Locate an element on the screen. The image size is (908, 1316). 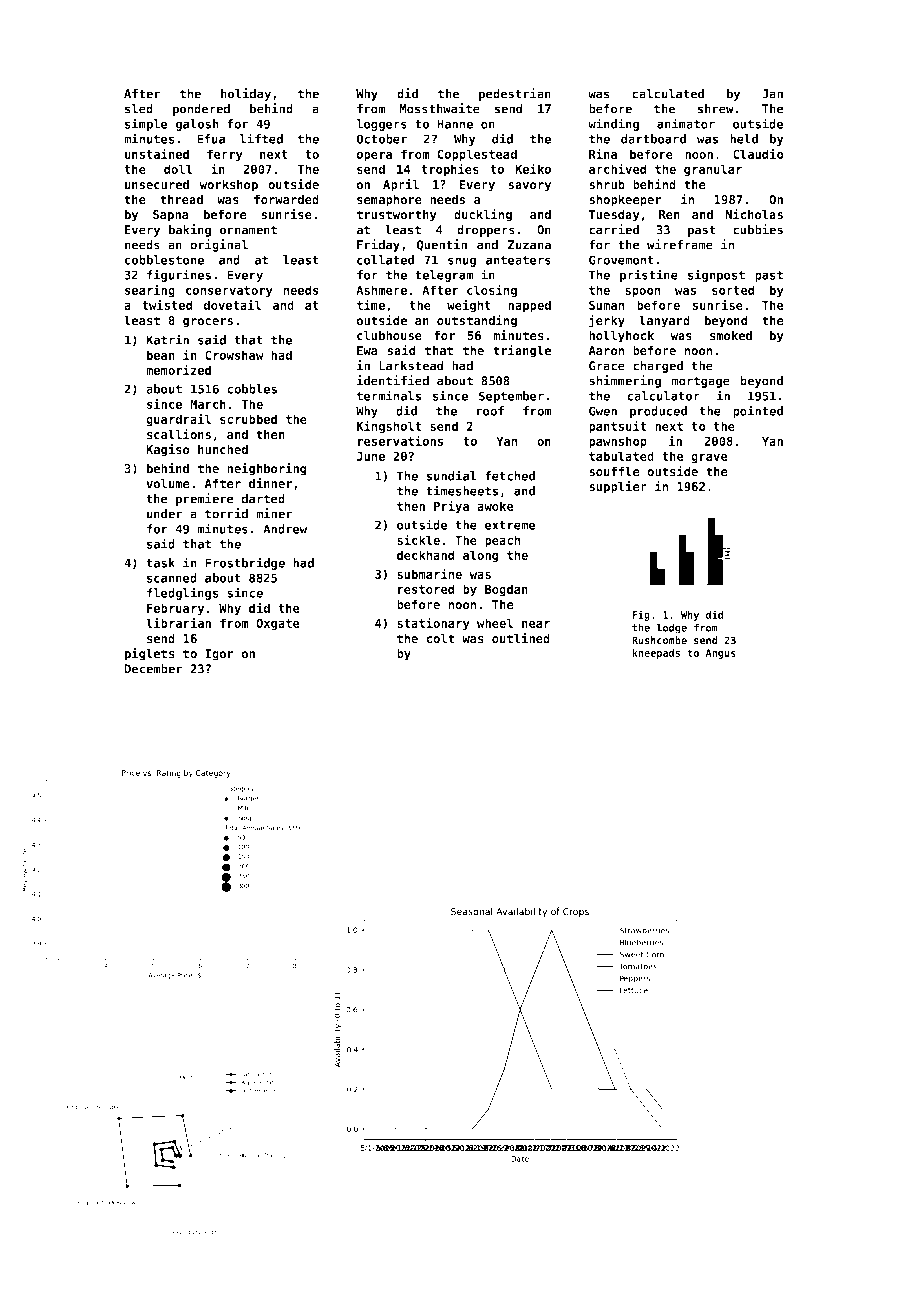
Igor is located at coordinates (219, 655).
